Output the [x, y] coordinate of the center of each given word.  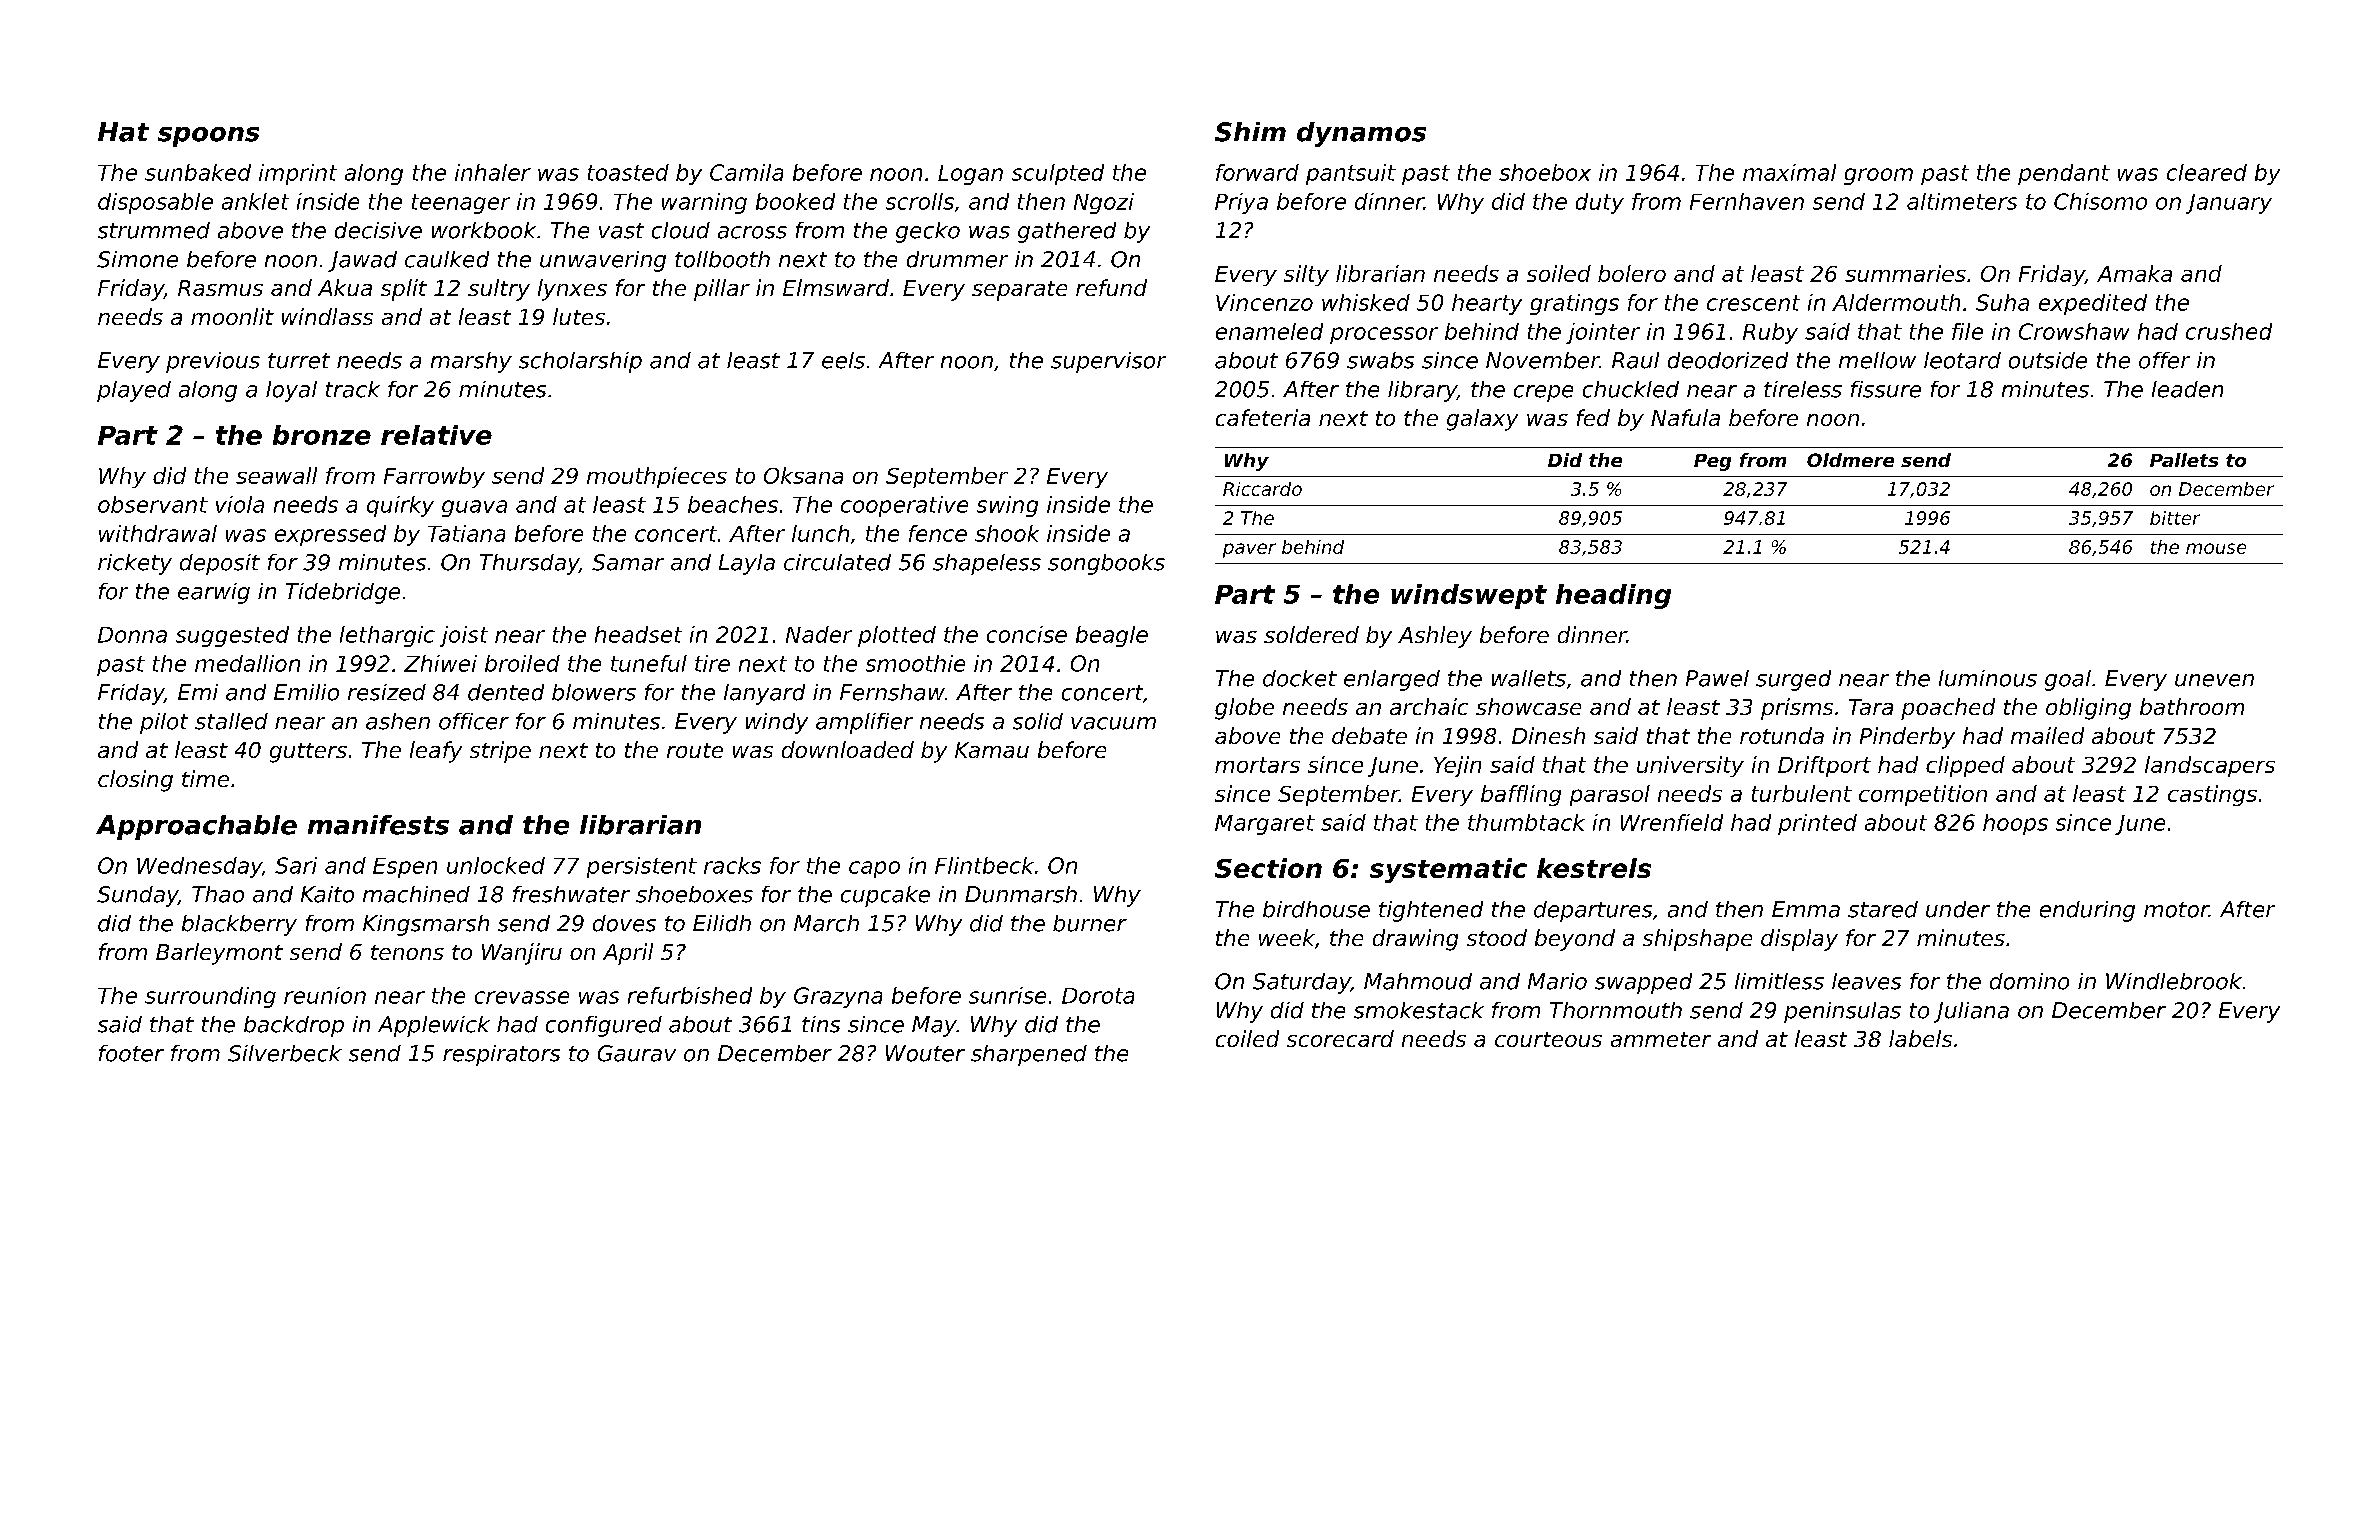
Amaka [2134, 273]
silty [1306, 275]
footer [131, 1053]
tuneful [649, 663]
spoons [208, 137]
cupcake [885, 896]
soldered [1311, 634]
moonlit [232, 316]
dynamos [1361, 134]
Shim [1250, 132]
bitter [2175, 518]
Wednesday [199, 867]
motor [2176, 910]
